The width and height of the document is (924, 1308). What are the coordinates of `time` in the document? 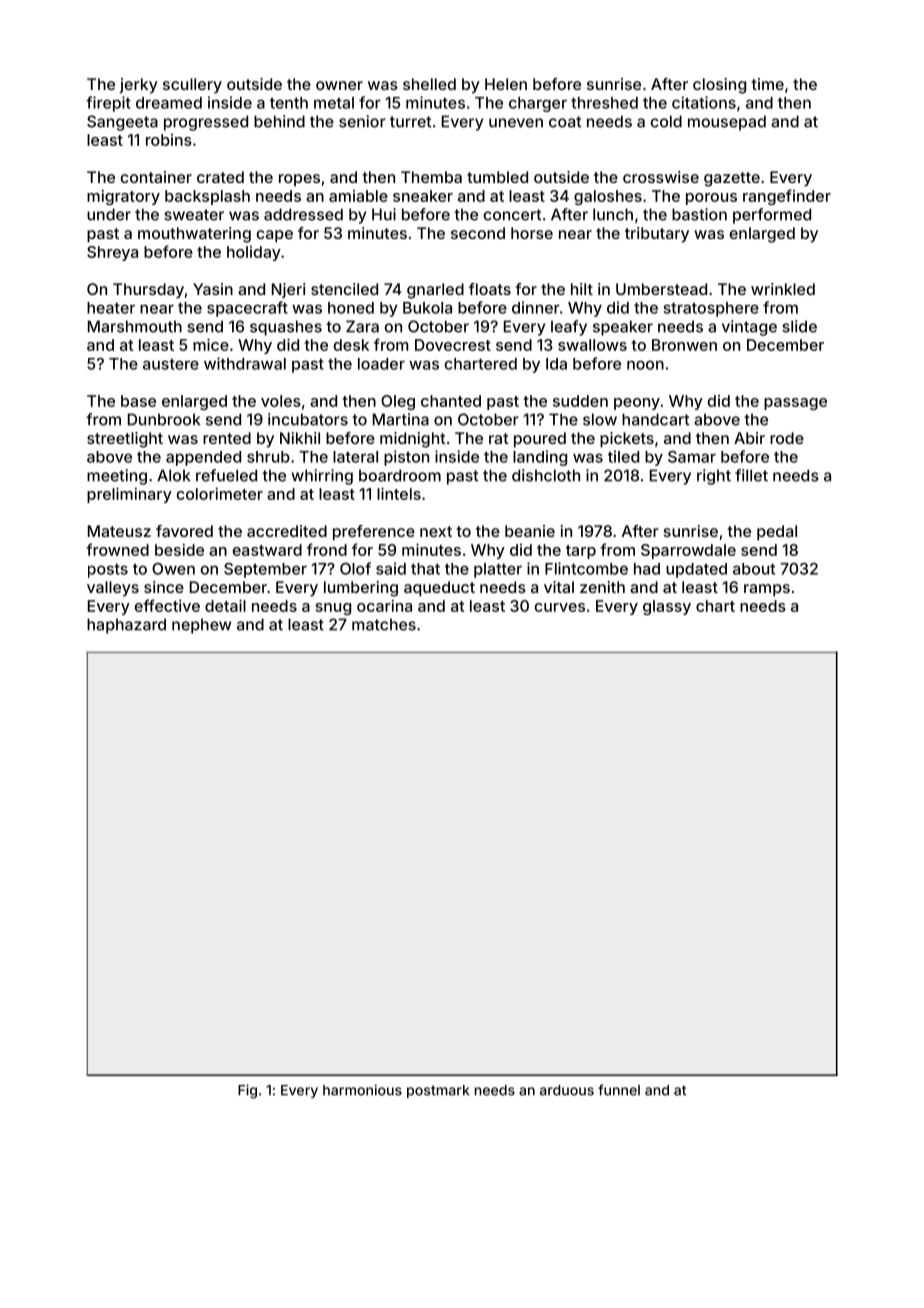 It's located at (768, 84).
